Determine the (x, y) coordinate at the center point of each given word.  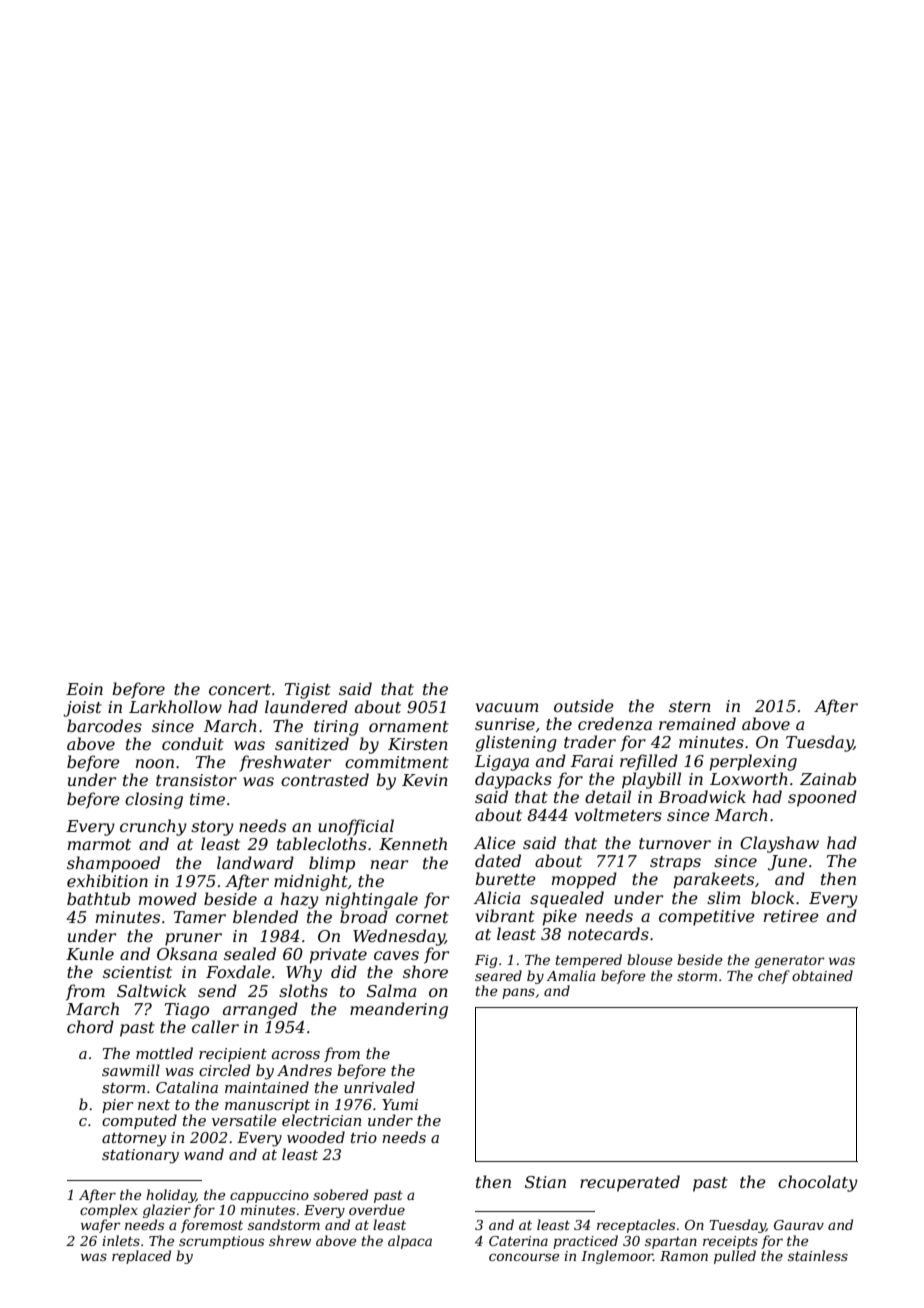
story (212, 828)
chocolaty (818, 1183)
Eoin (84, 689)
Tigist (308, 691)
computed (139, 1121)
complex (109, 1211)
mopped (584, 880)
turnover (675, 843)
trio (364, 1137)
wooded (316, 1137)
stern (690, 706)
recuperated (630, 1183)
